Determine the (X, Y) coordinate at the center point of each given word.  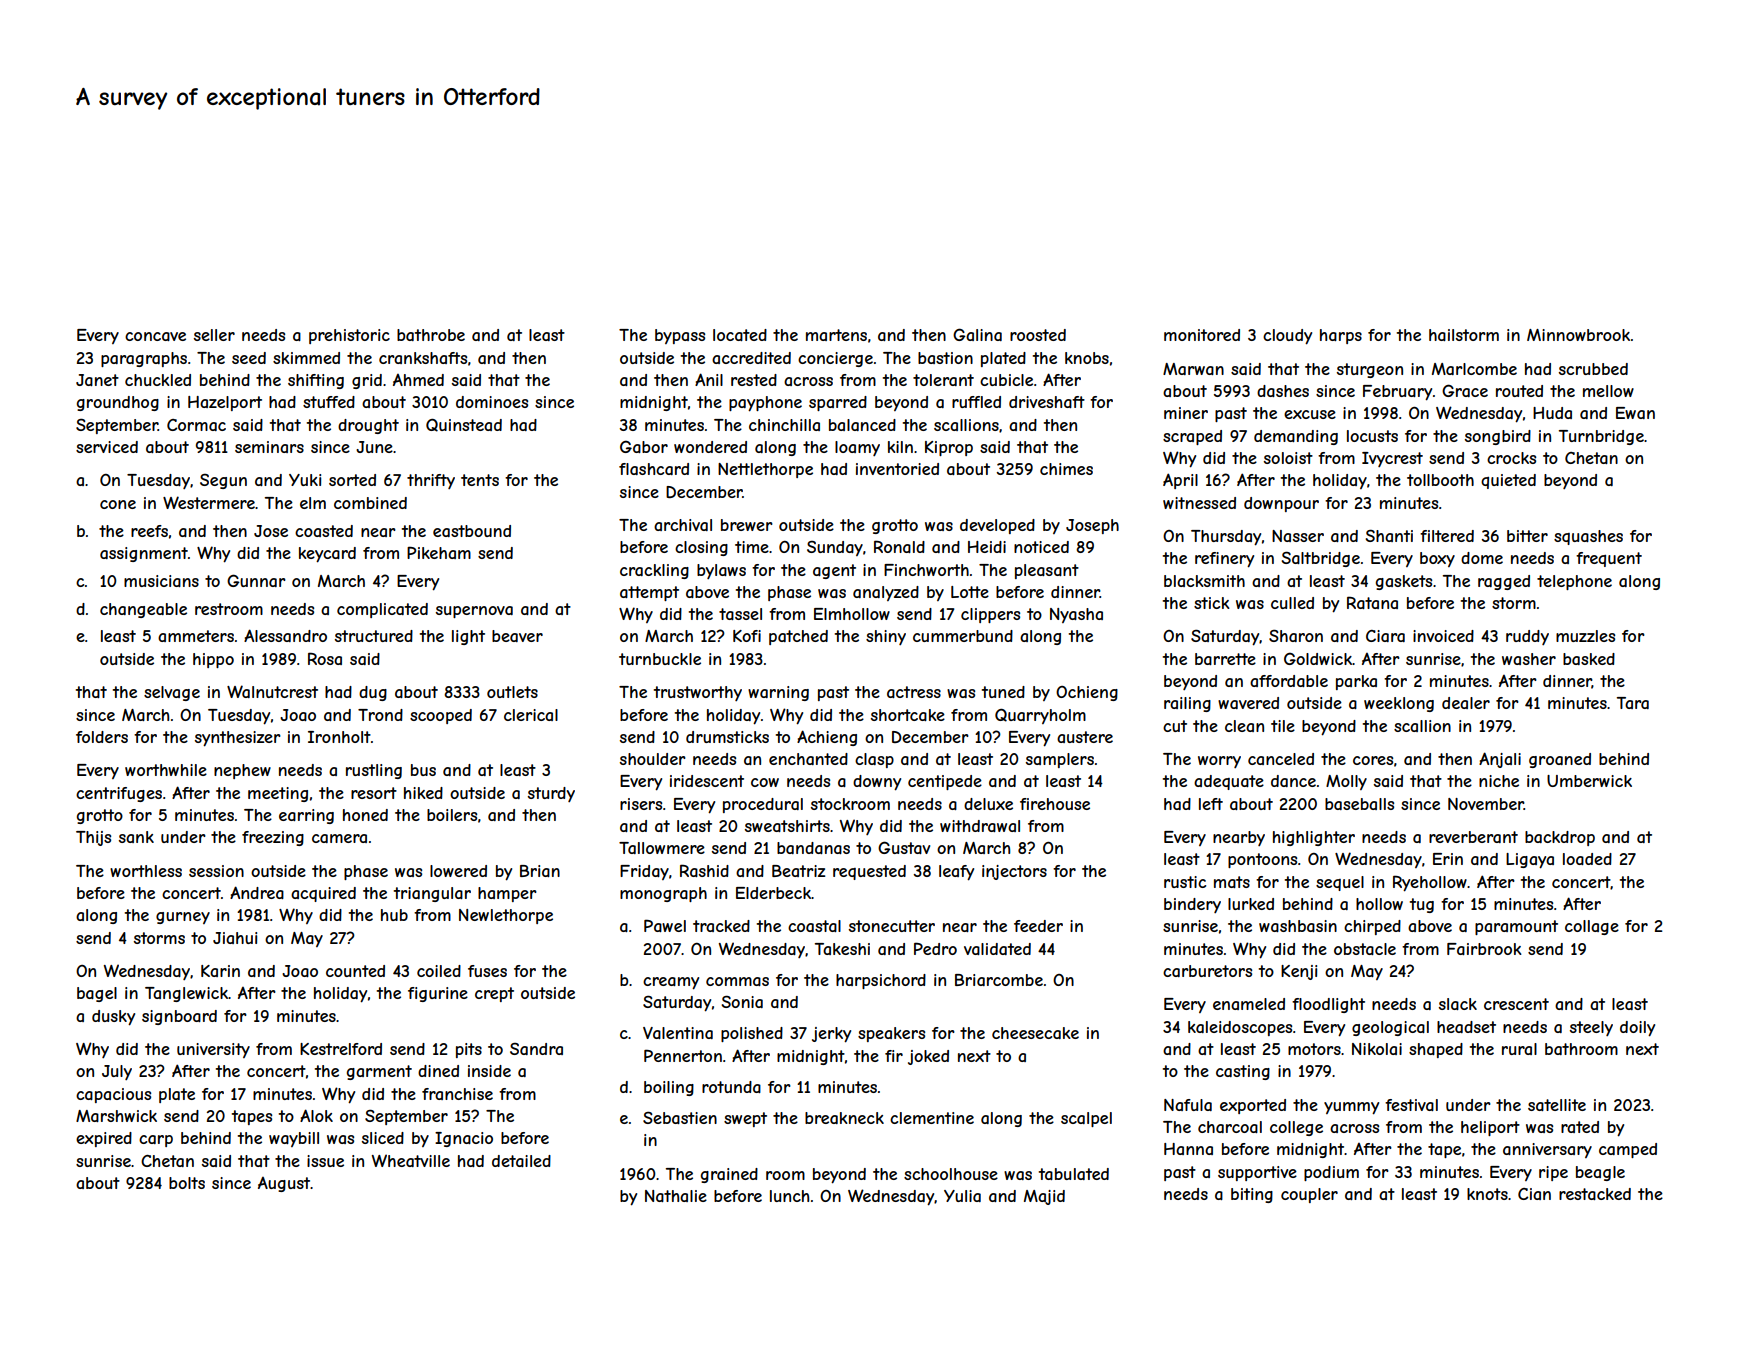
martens (836, 335)
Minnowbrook (1578, 335)
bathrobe (431, 335)
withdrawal (980, 826)
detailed (521, 1161)
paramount (1516, 927)
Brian (540, 871)
